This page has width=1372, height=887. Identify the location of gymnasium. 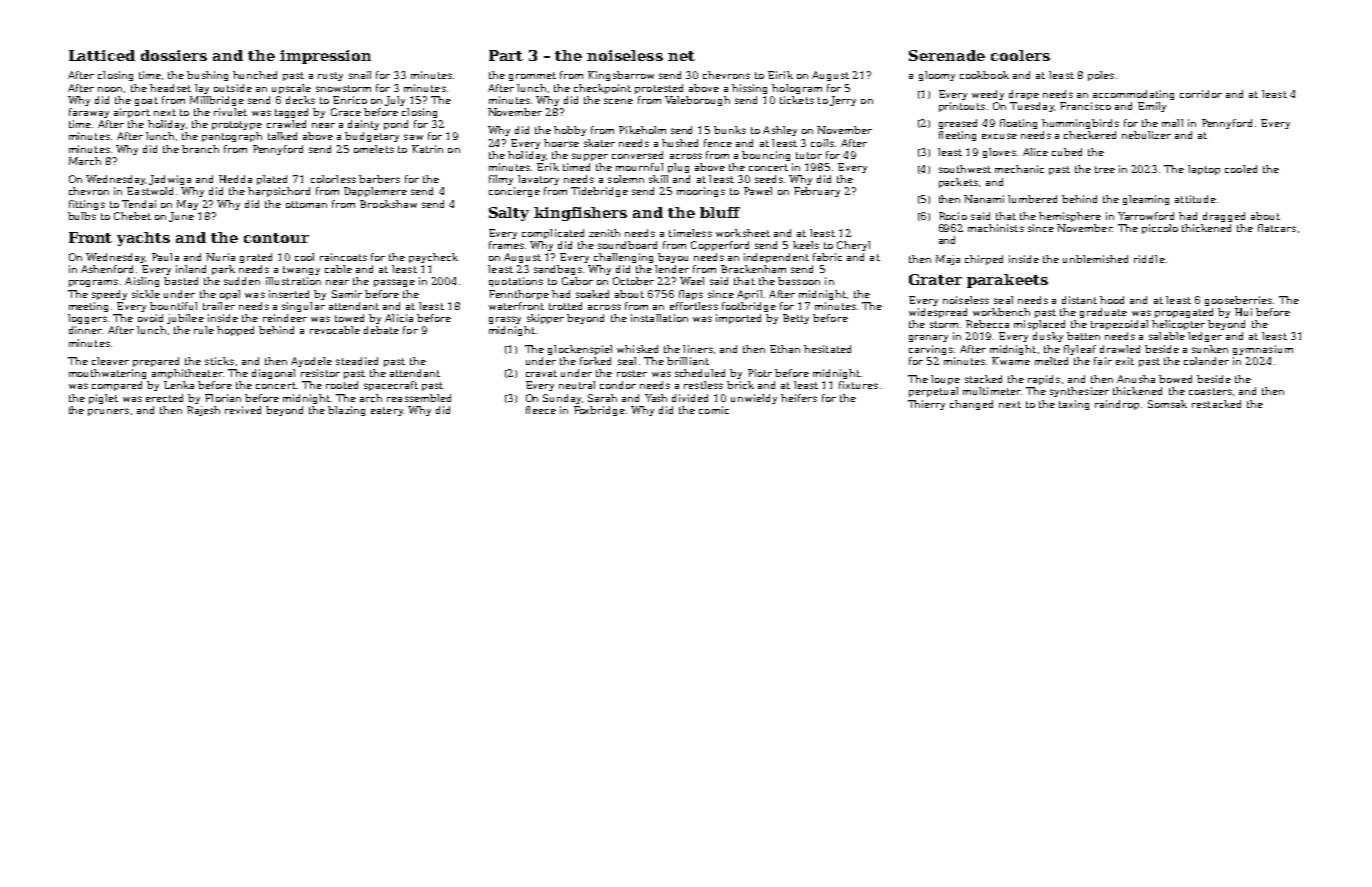
(1263, 350).
